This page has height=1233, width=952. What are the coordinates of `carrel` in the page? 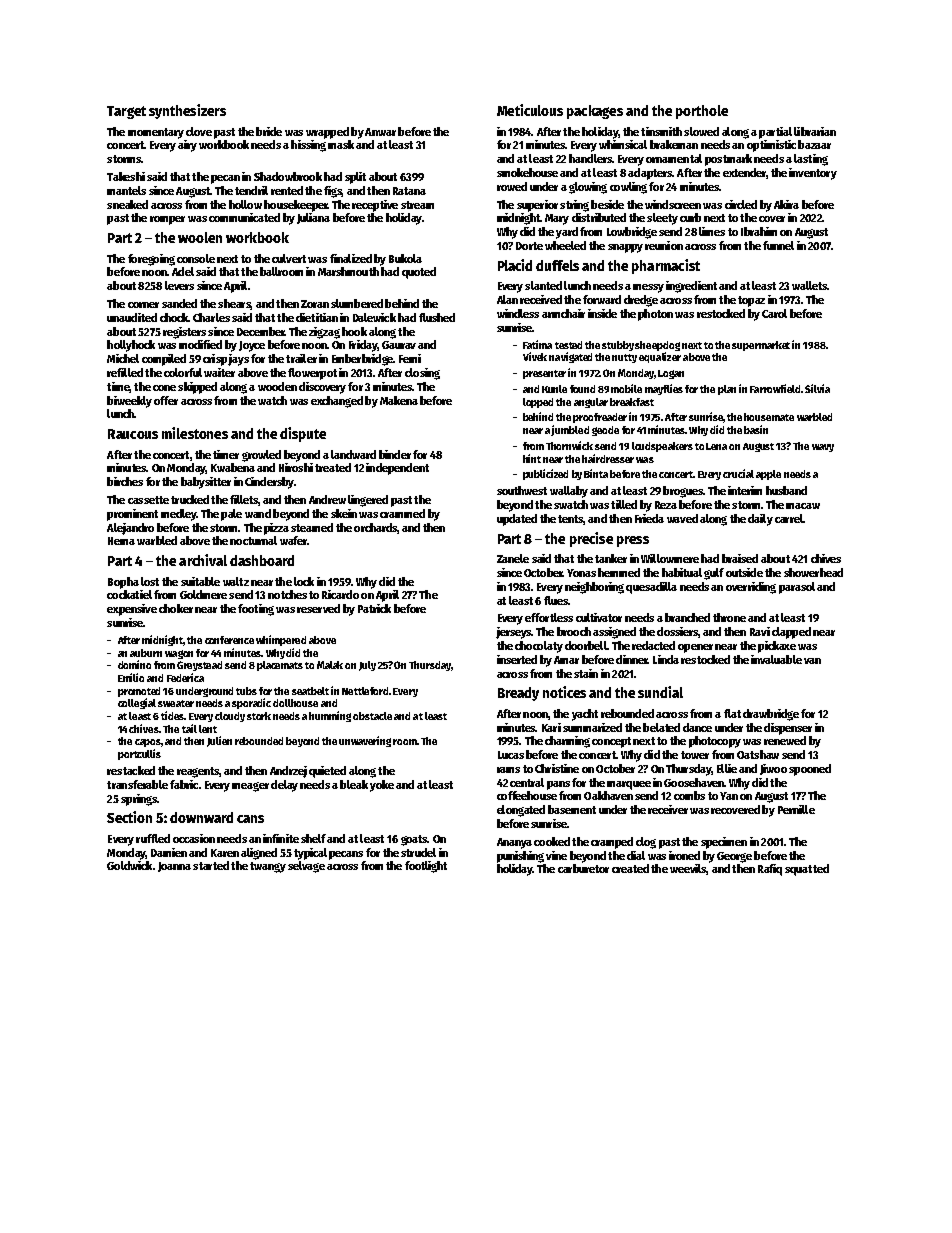 It's located at (789, 518).
